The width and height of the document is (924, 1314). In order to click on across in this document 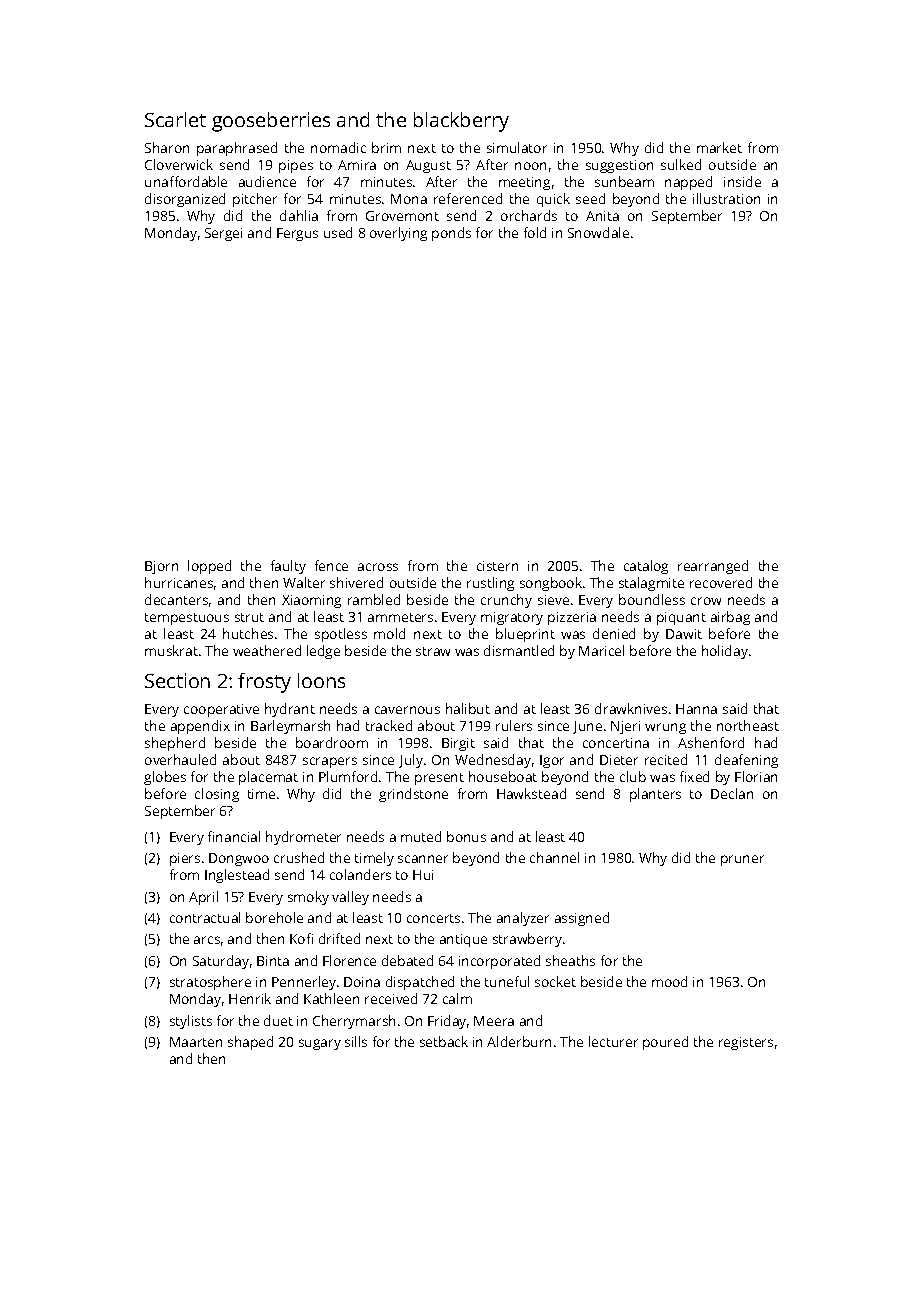, I will do `click(378, 567)`.
